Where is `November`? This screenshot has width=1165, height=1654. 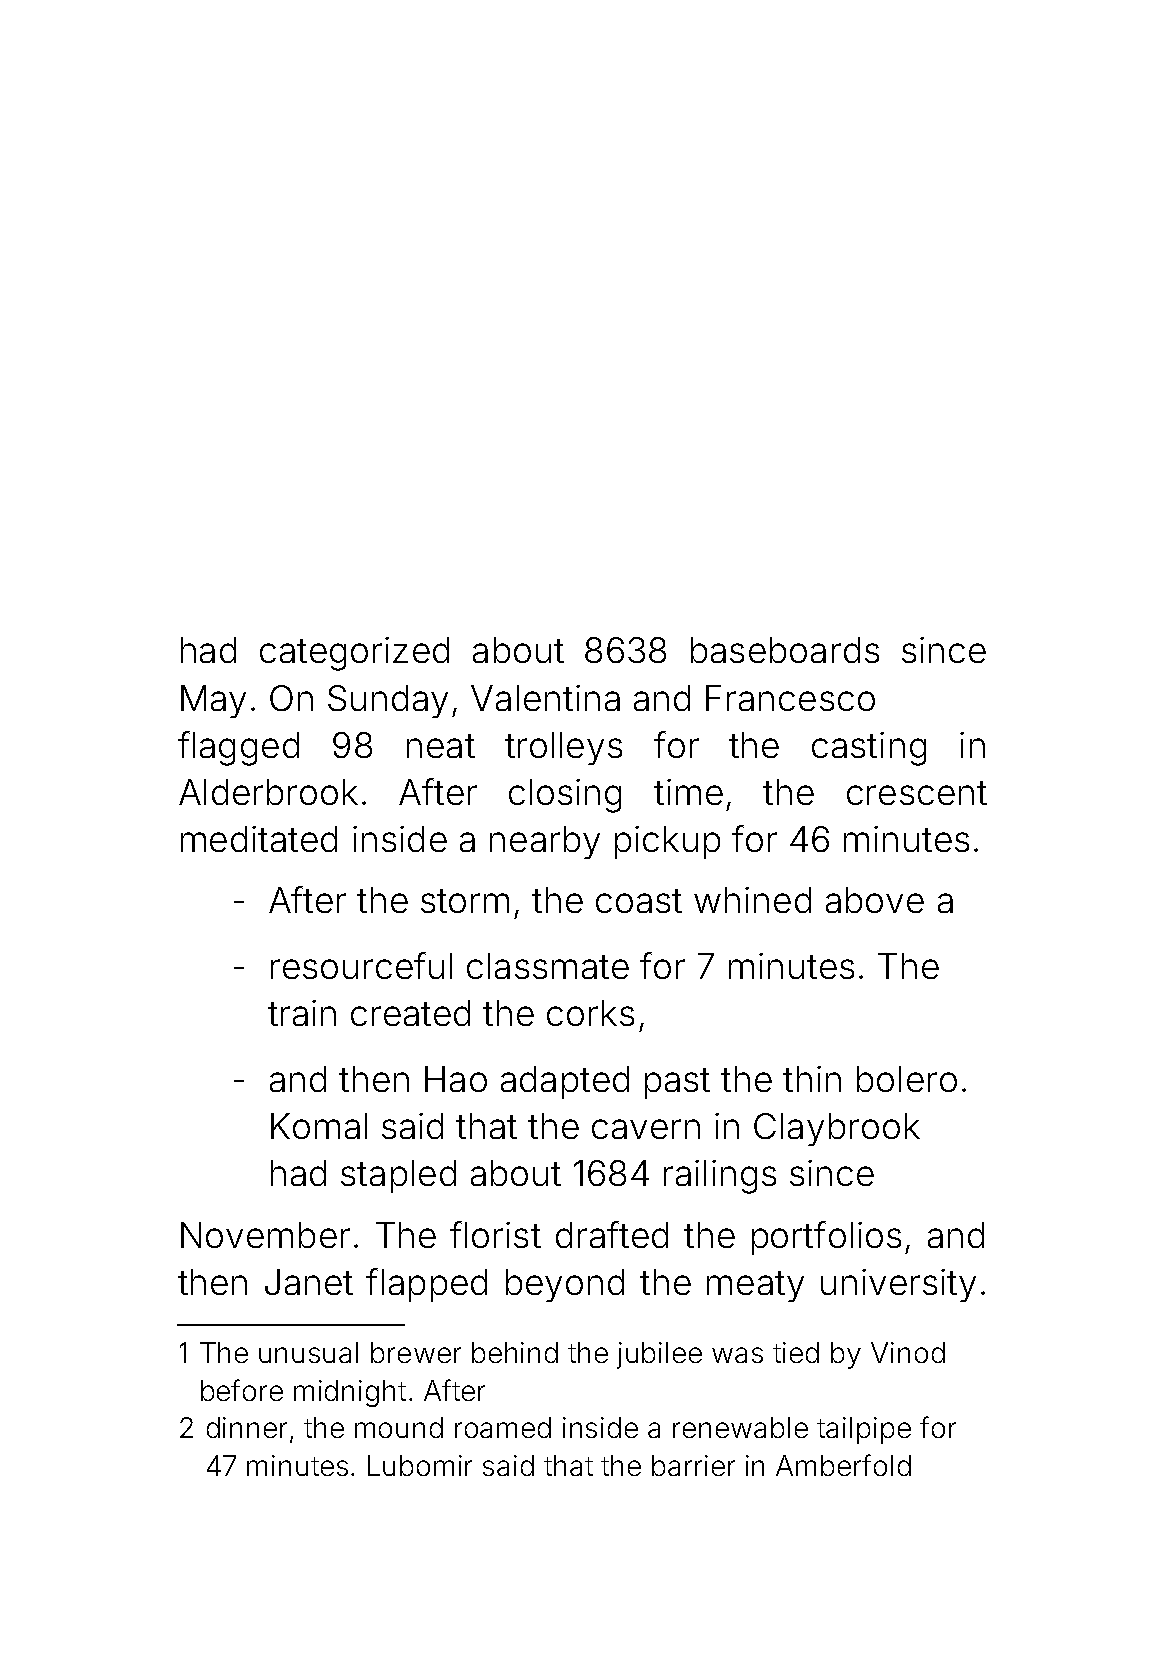
November is located at coordinates (265, 1235).
